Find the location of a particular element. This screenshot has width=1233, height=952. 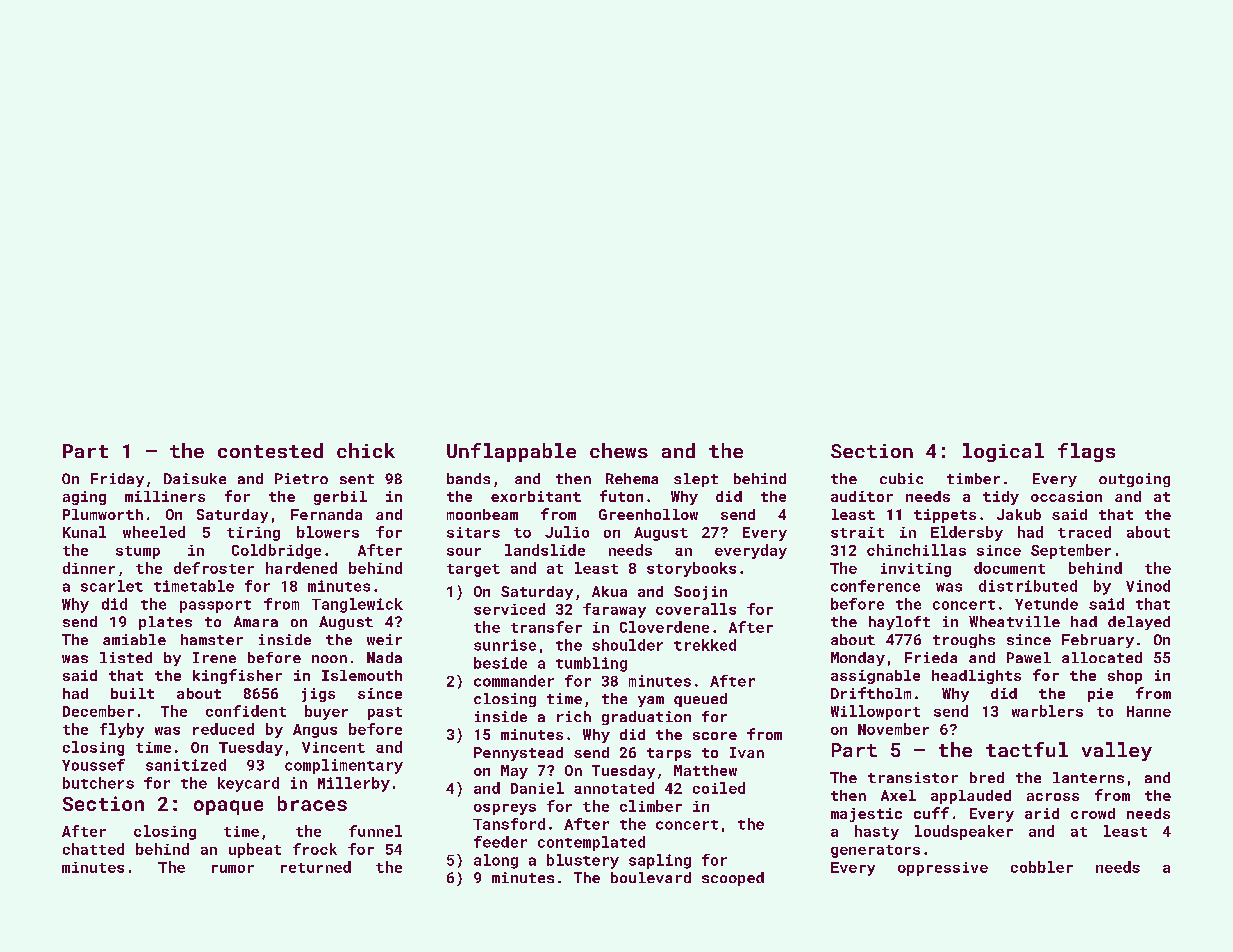

opaque is located at coordinates (228, 807).
